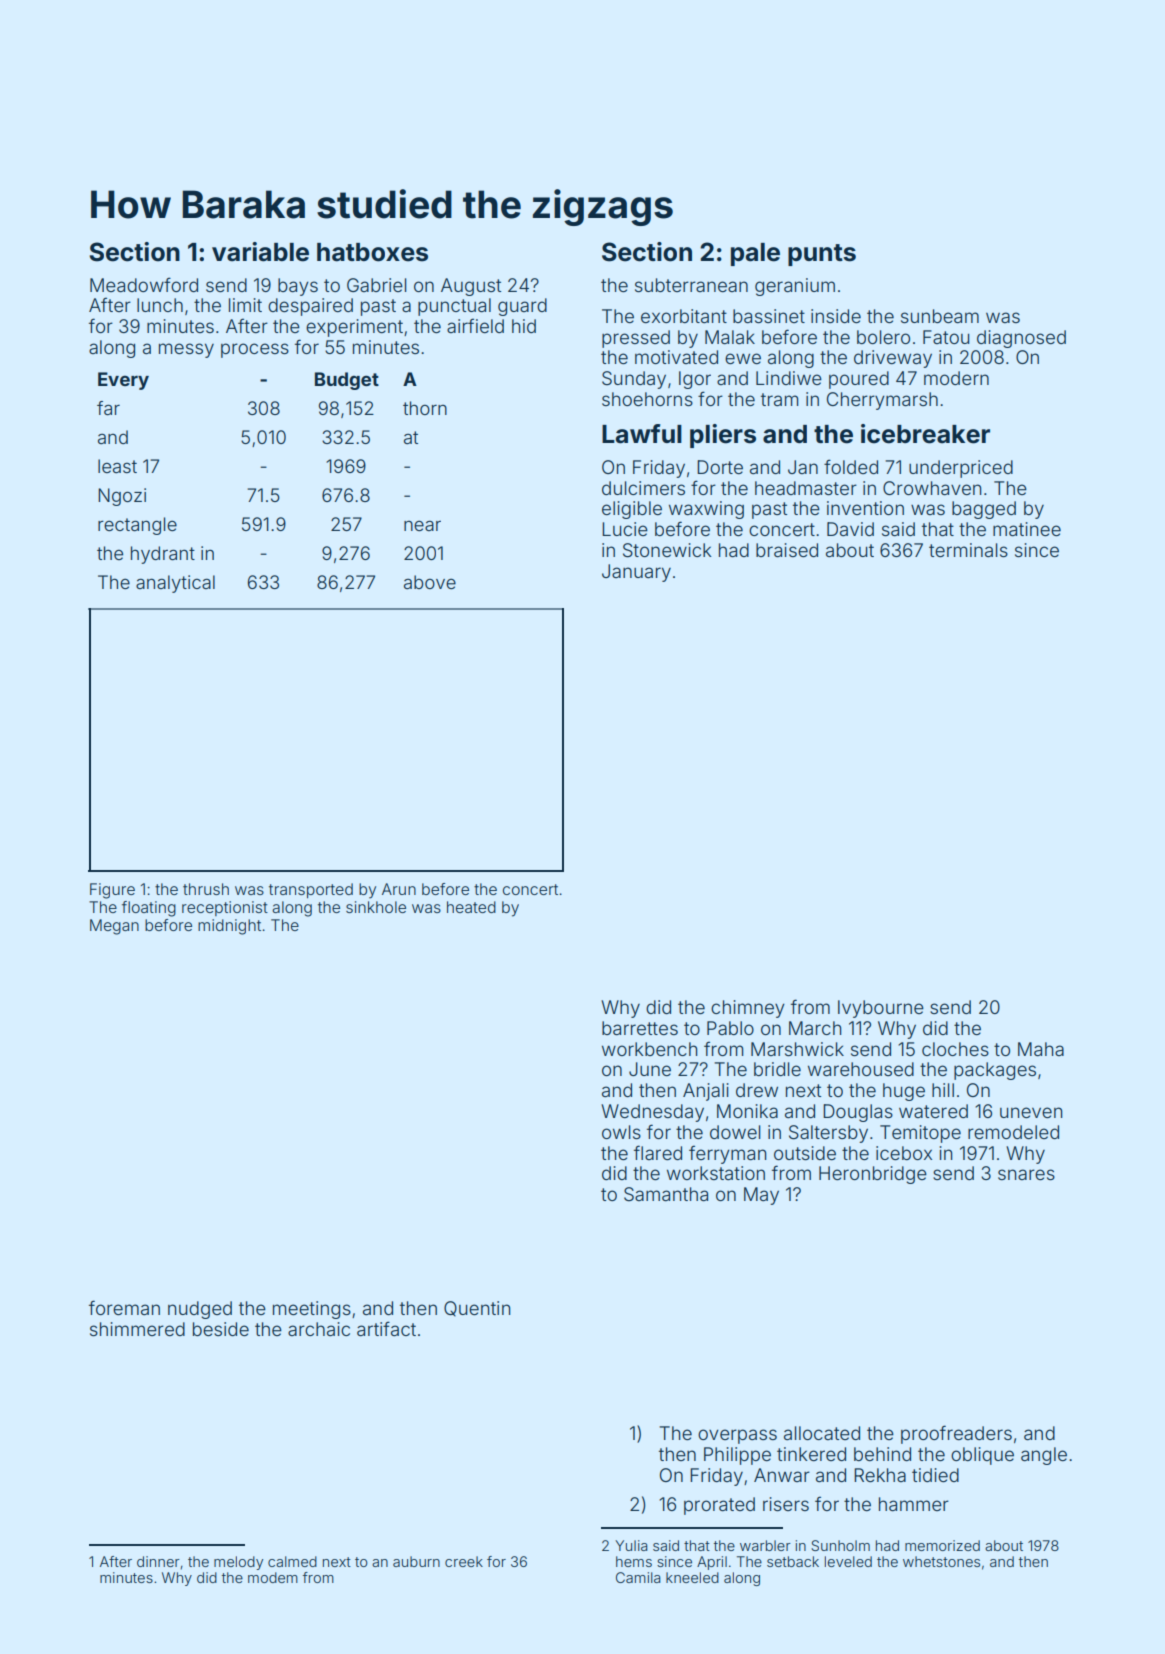  Describe the element at coordinates (881, 1009) in the page. I see `Ivybourne` at that location.
